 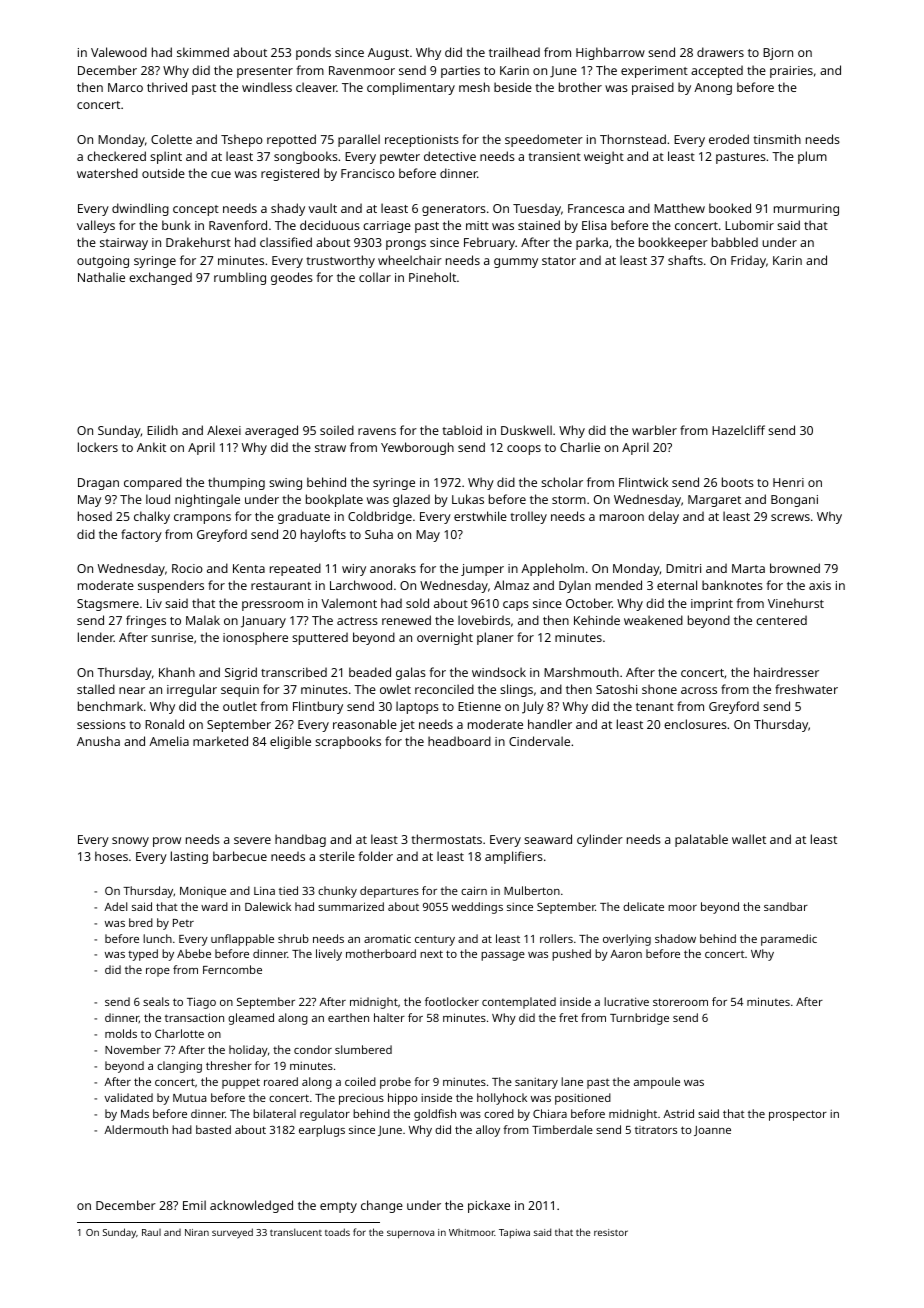 I want to click on Nathalie, so click(x=101, y=277).
